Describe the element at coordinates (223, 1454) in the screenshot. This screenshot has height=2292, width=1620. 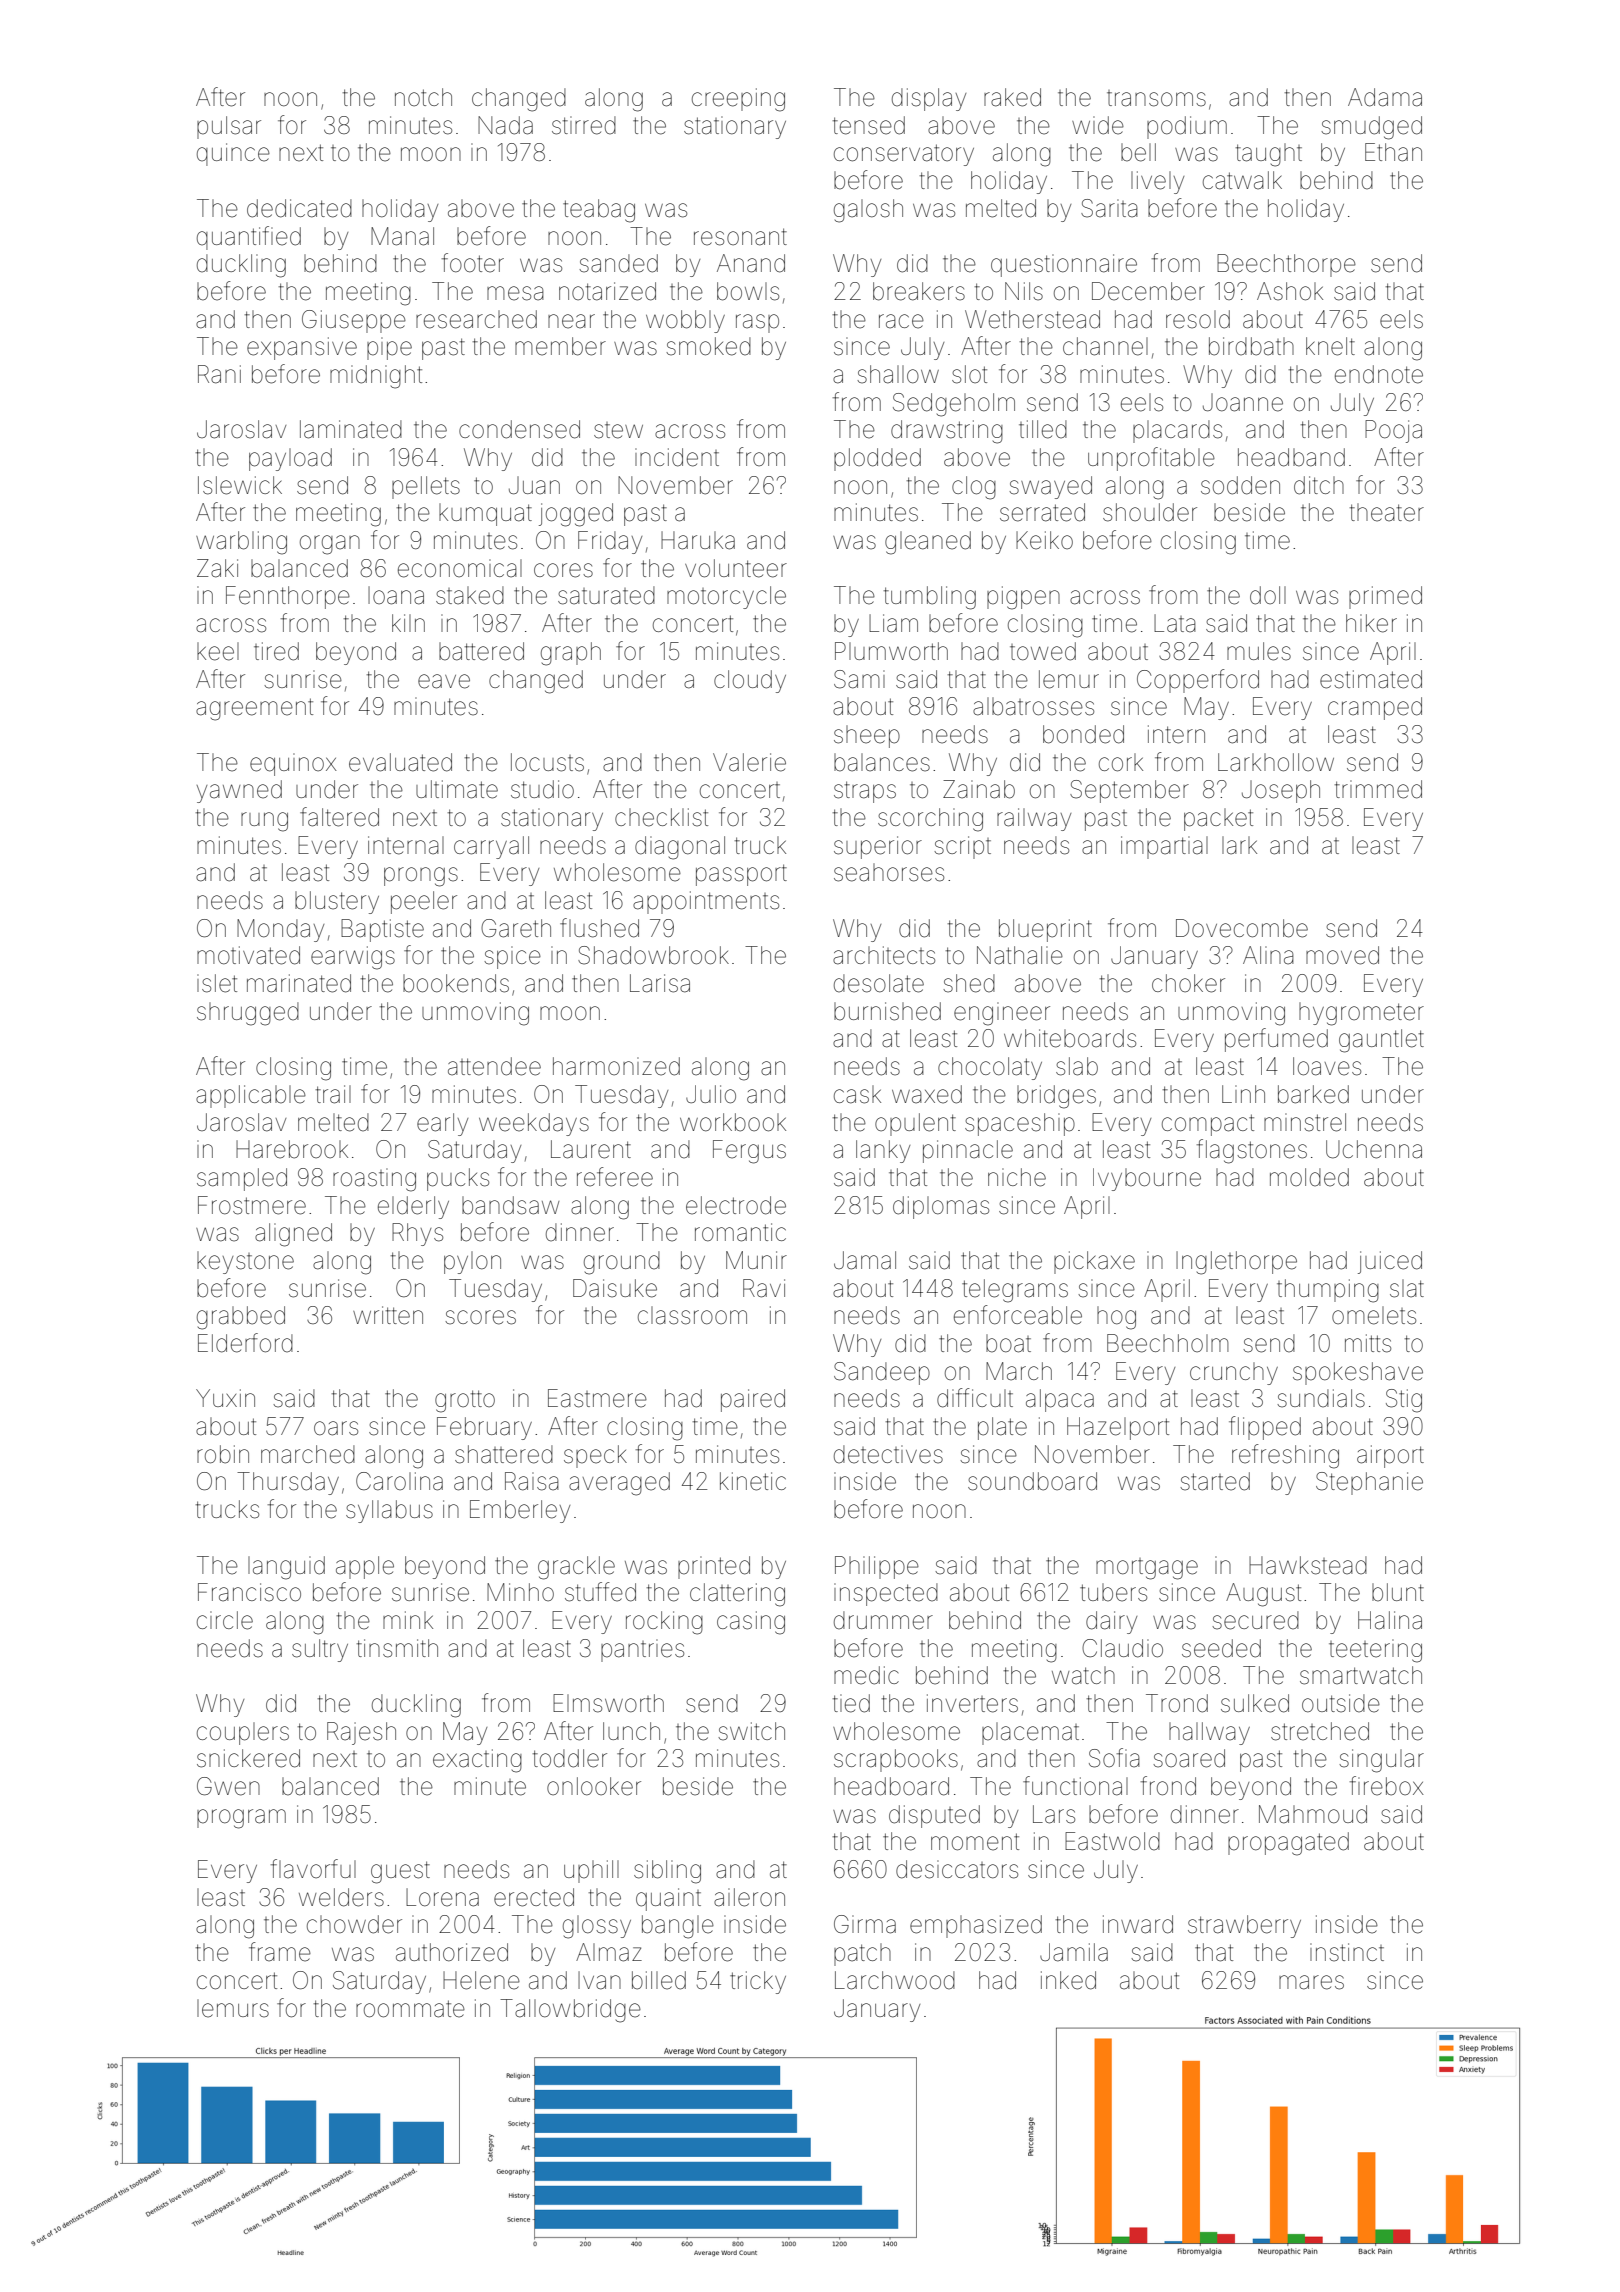
I see `robin` at that location.
